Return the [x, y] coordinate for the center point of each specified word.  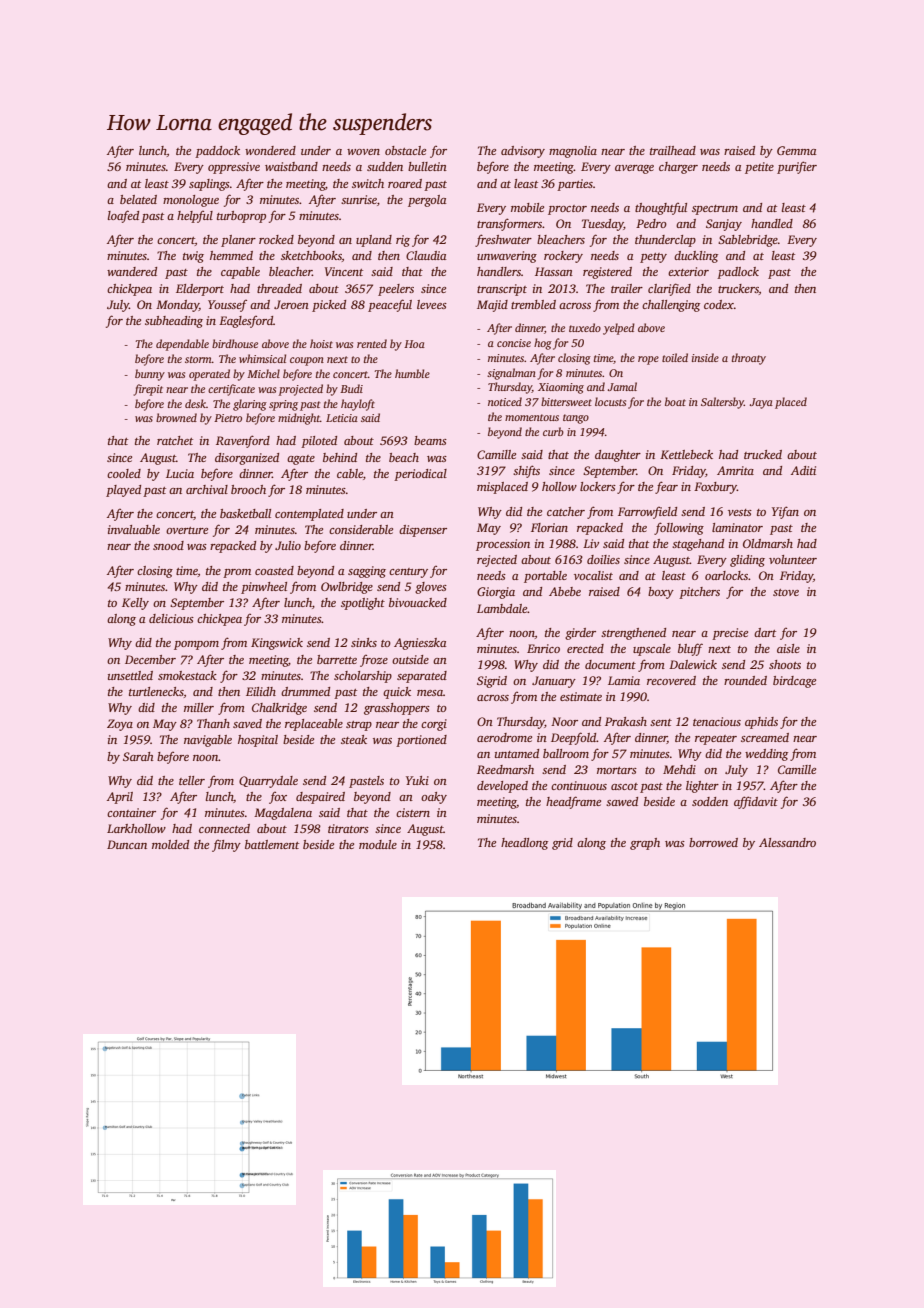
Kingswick [277, 644]
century [408, 573]
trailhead [673, 150]
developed [502, 787]
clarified [669, 289]
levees [432, 304]
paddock [217, 152]
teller [192, 780]
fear [666, 487]
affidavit [756, 802]
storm [198, 359]
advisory [523, 152]
